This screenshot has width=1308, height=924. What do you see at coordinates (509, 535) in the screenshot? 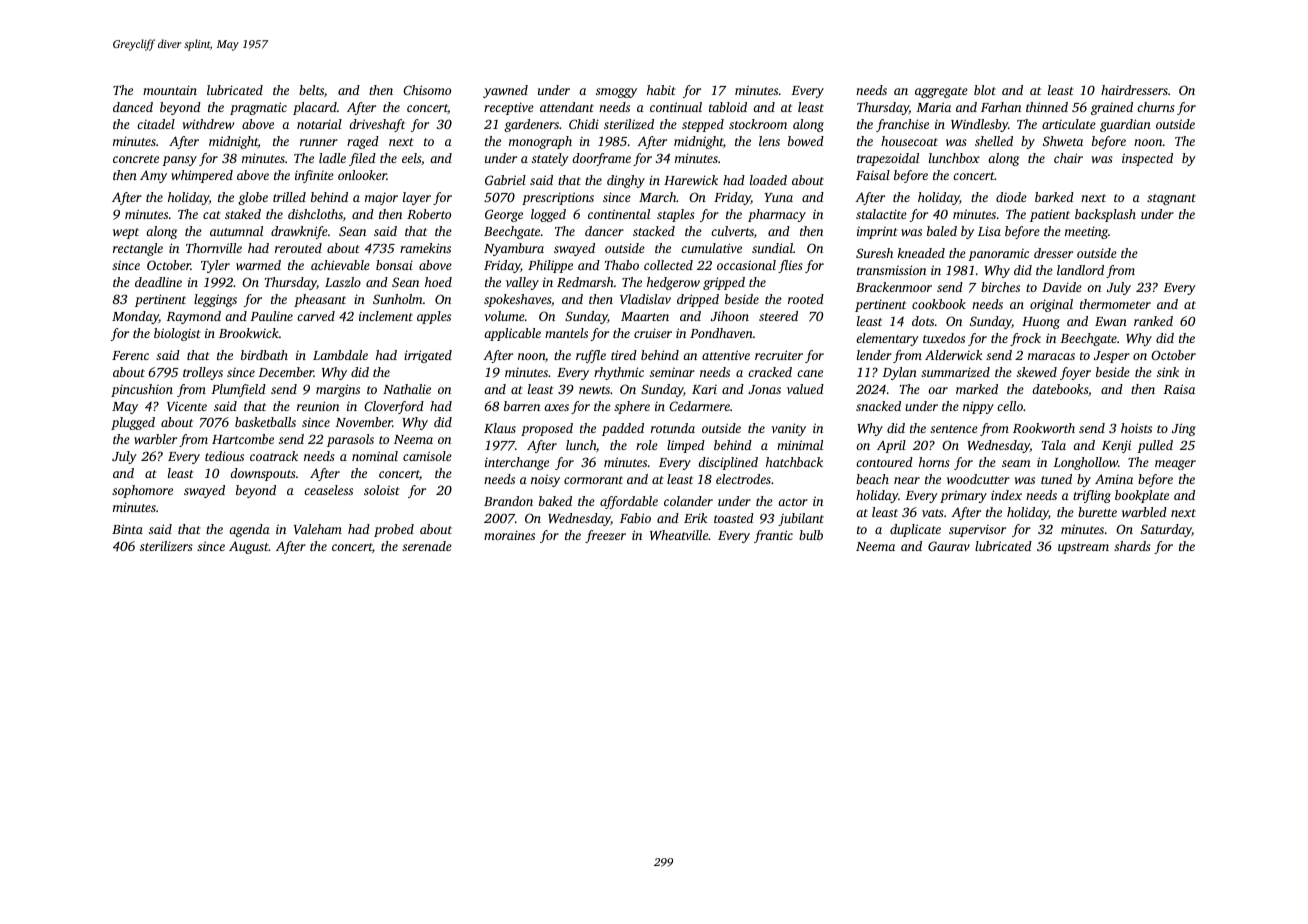
I see `moraines` at bounding box center [509, 535].
